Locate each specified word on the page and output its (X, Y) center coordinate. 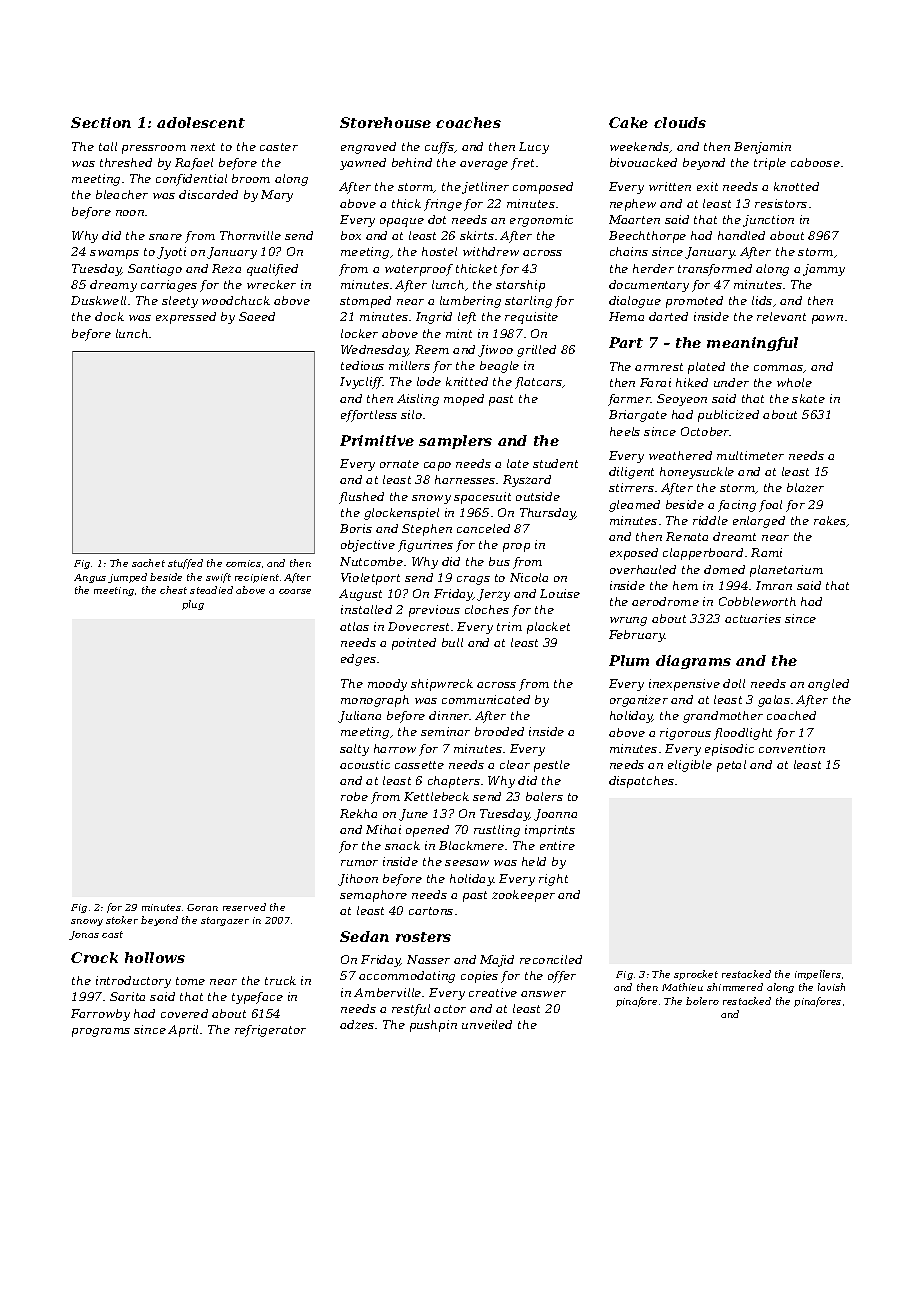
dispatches (641, 782)
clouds (680, 122)
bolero (702, 1001)
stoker (122, 920)
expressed (186, 318)
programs (101, 1032)
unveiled (487, 1024)
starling (528, 302)
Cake (628, 122)
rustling (497, 831)
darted (668, 316)
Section (101, 122)
